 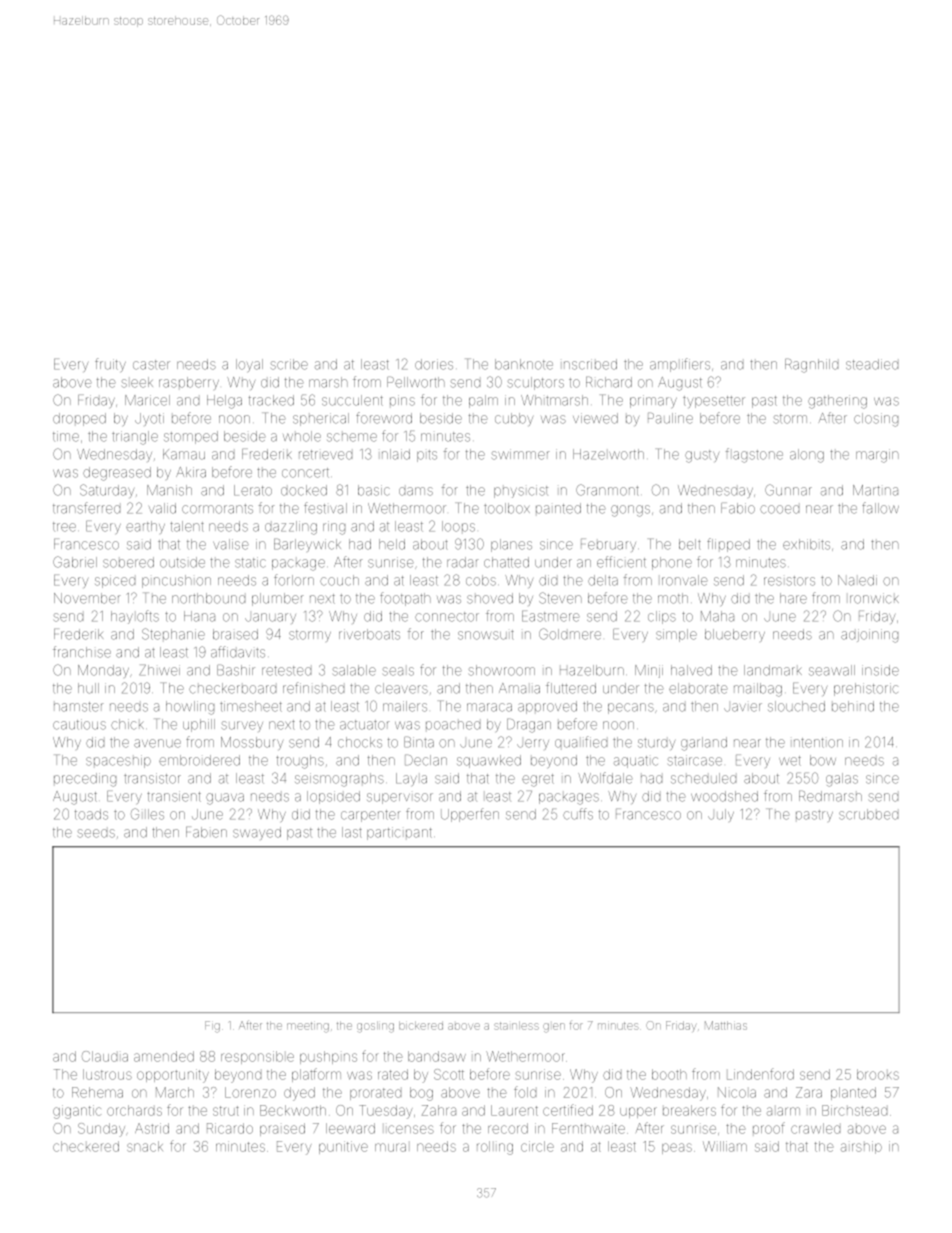 I want to click on Matthias, so click(x=726, y=1025).
